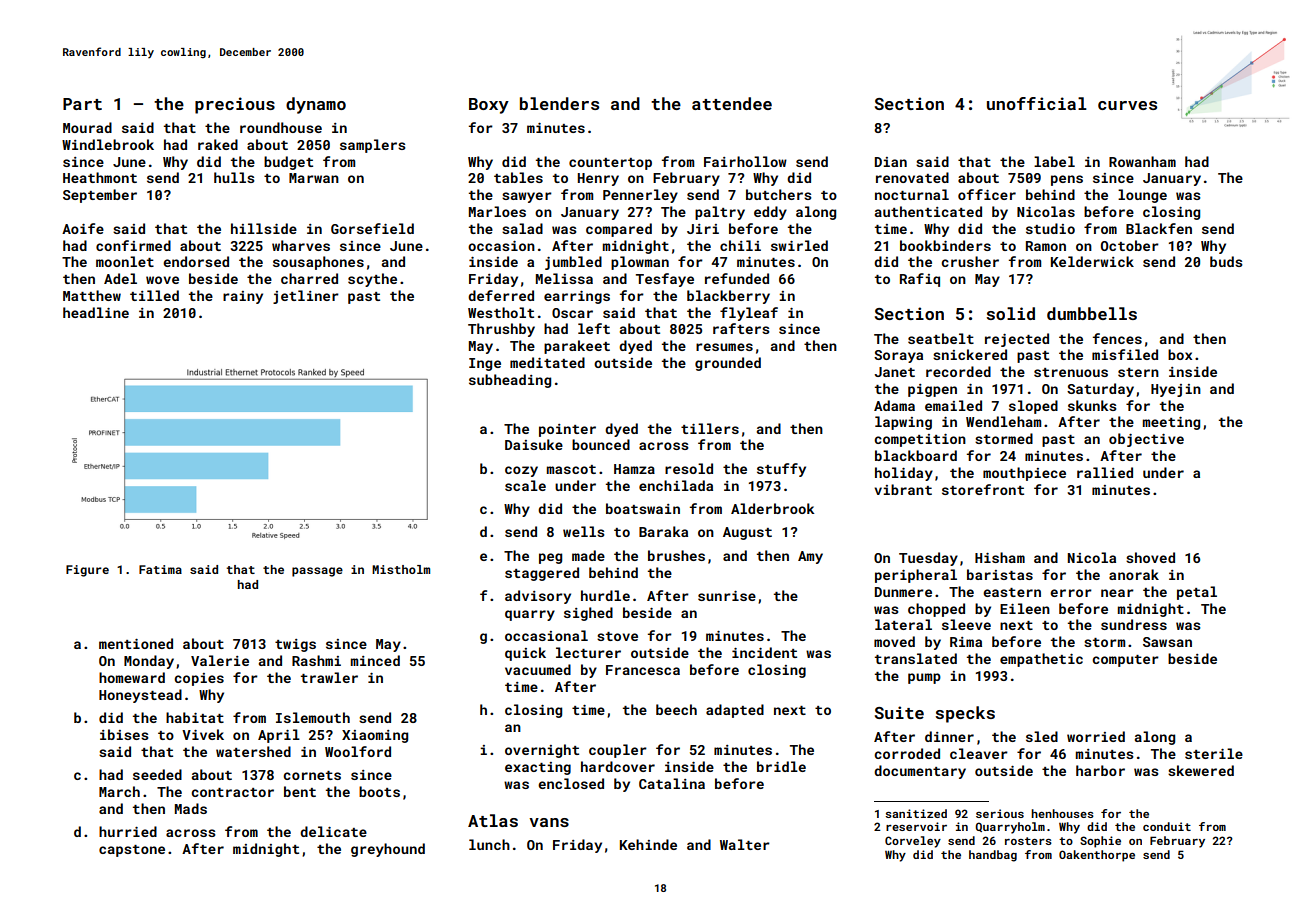 Image resolution: width=1308 pixels, height=924 pixels. What do you see at coordinates (1092, 261) in the document?
I see `Kelderwick` at bounding box center [1092, 261].
